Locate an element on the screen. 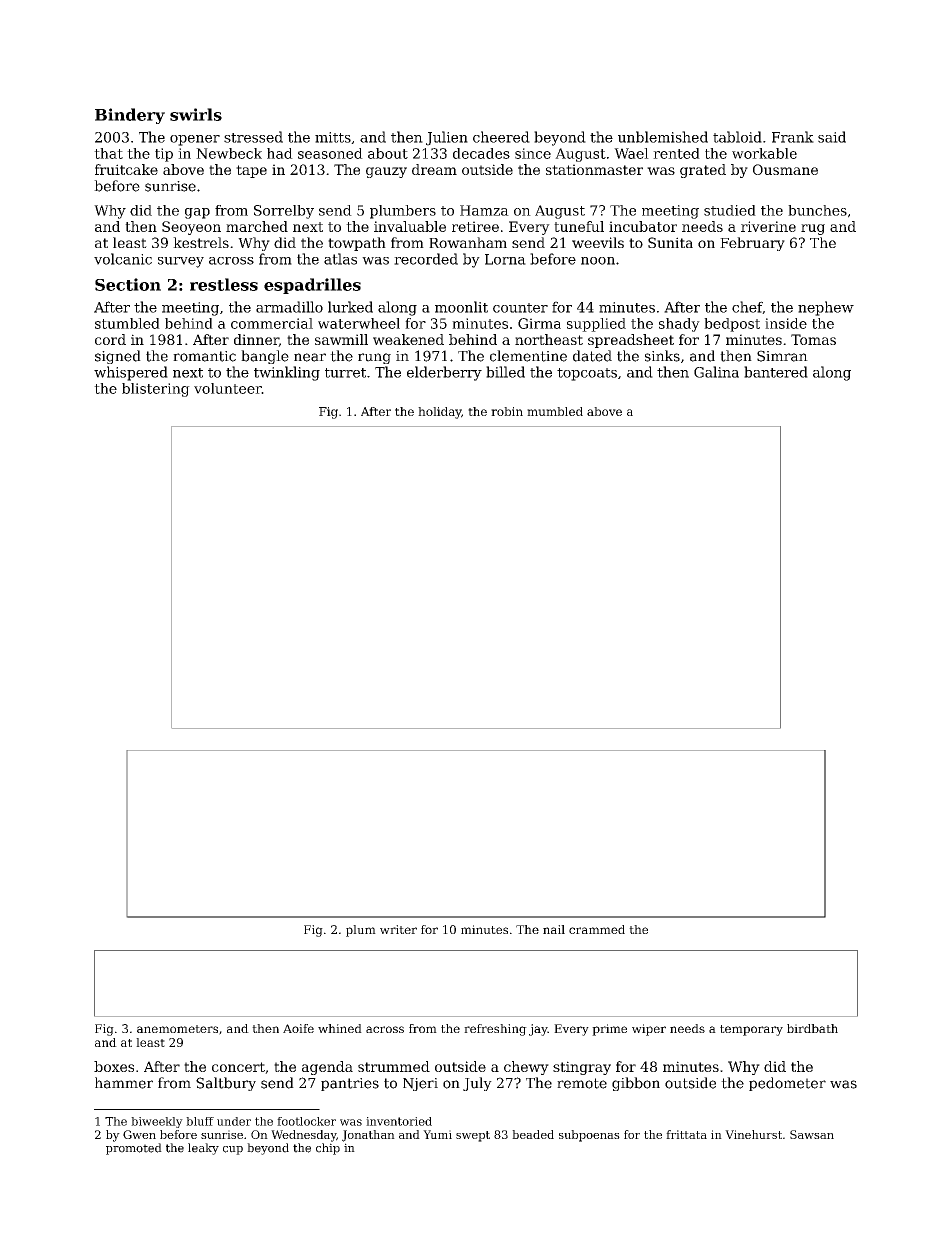 The height and width of the screenshot is (1233, 952). unblemished is located at coordinates (663, 137).
